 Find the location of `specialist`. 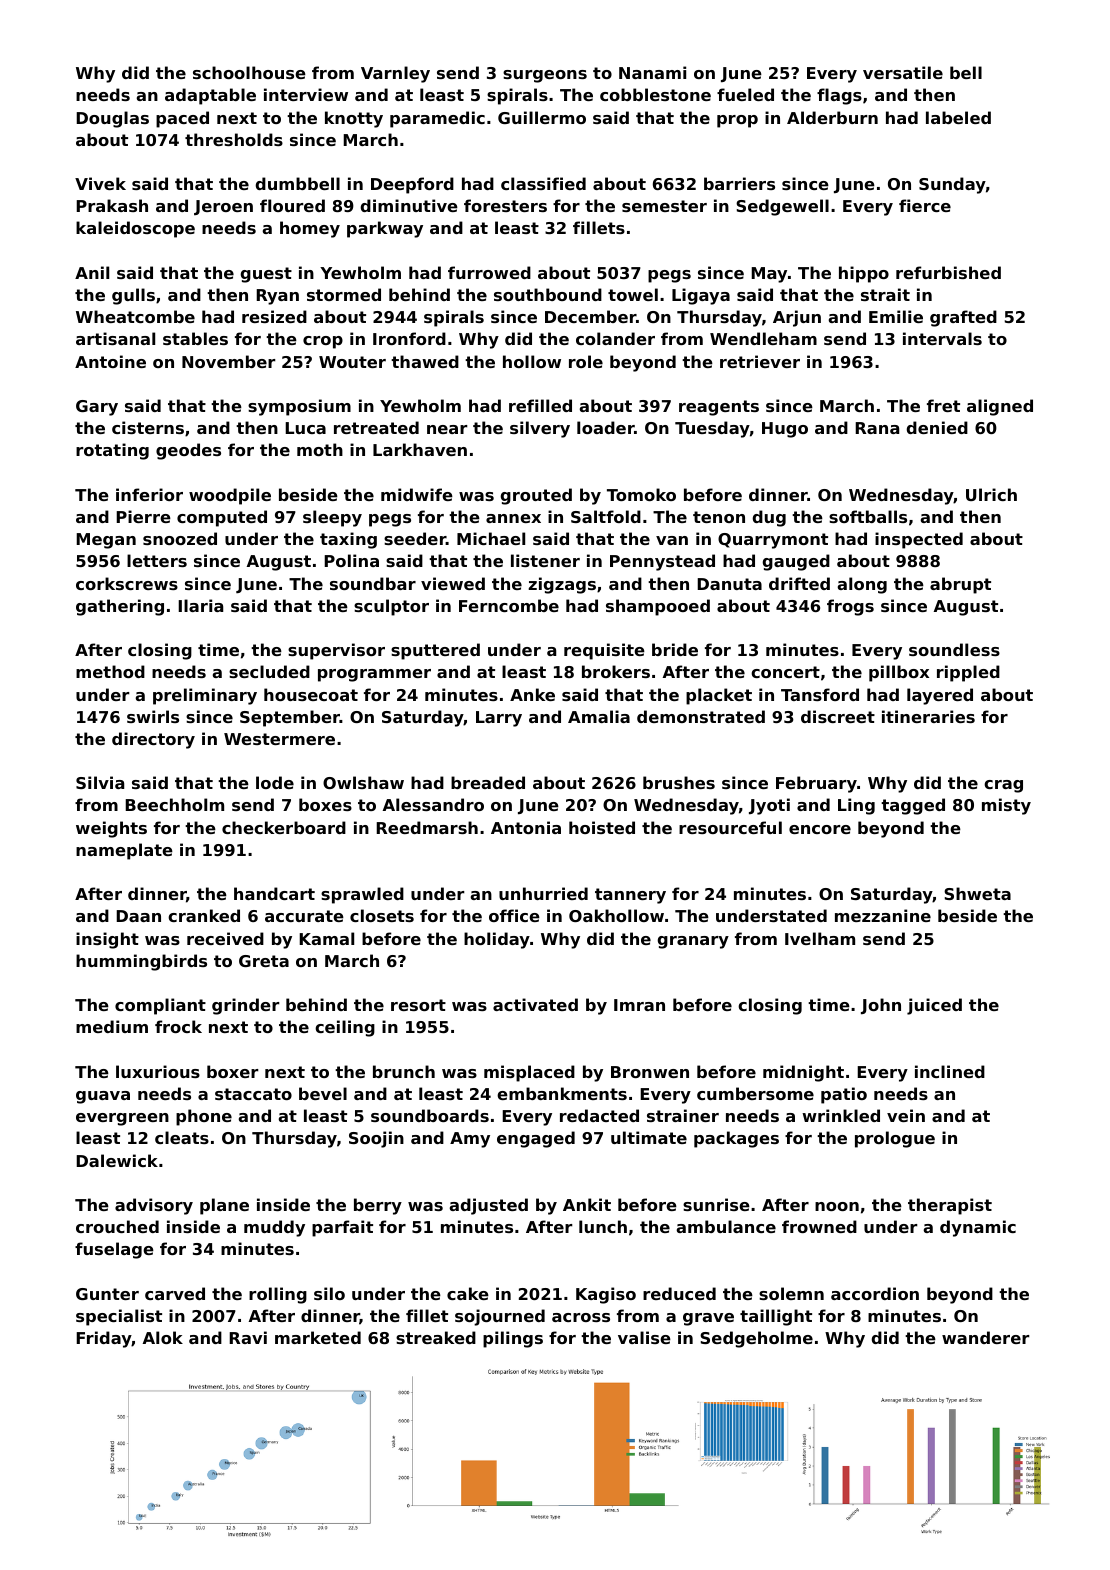

specialist is located at coordinates (119, 1317).
